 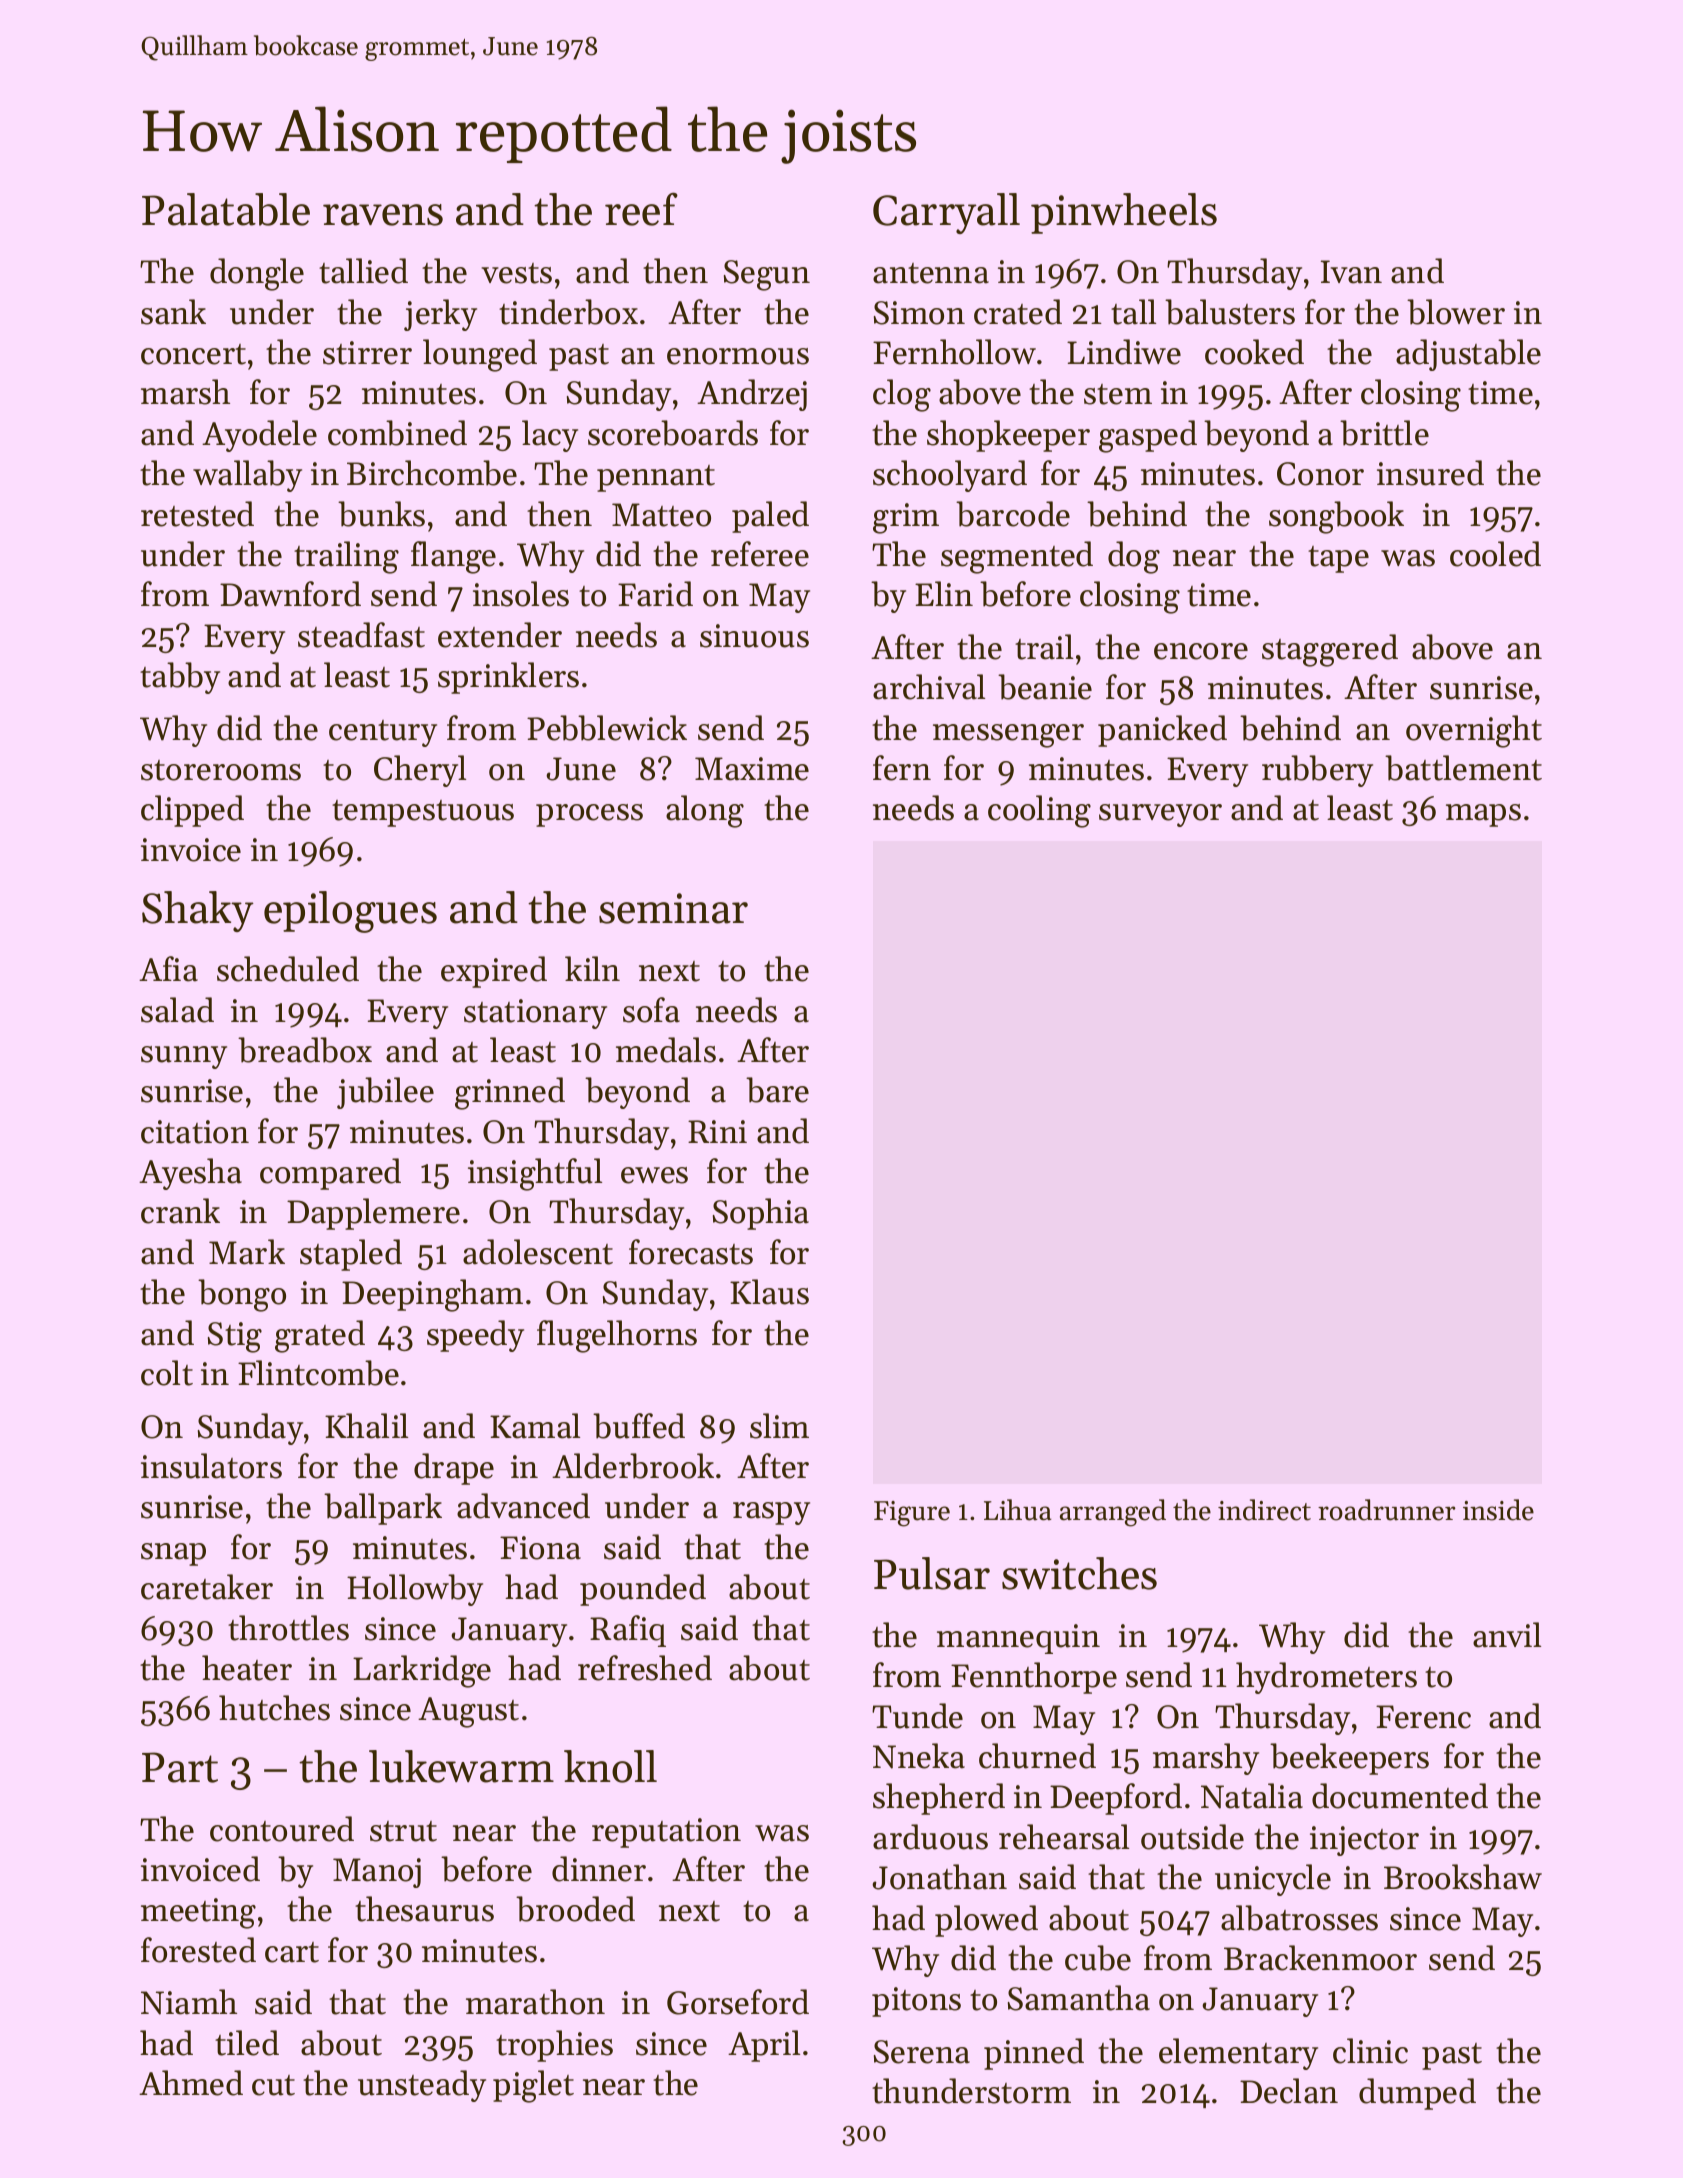 I want to click on Segun, so click(x=767, y=275).
